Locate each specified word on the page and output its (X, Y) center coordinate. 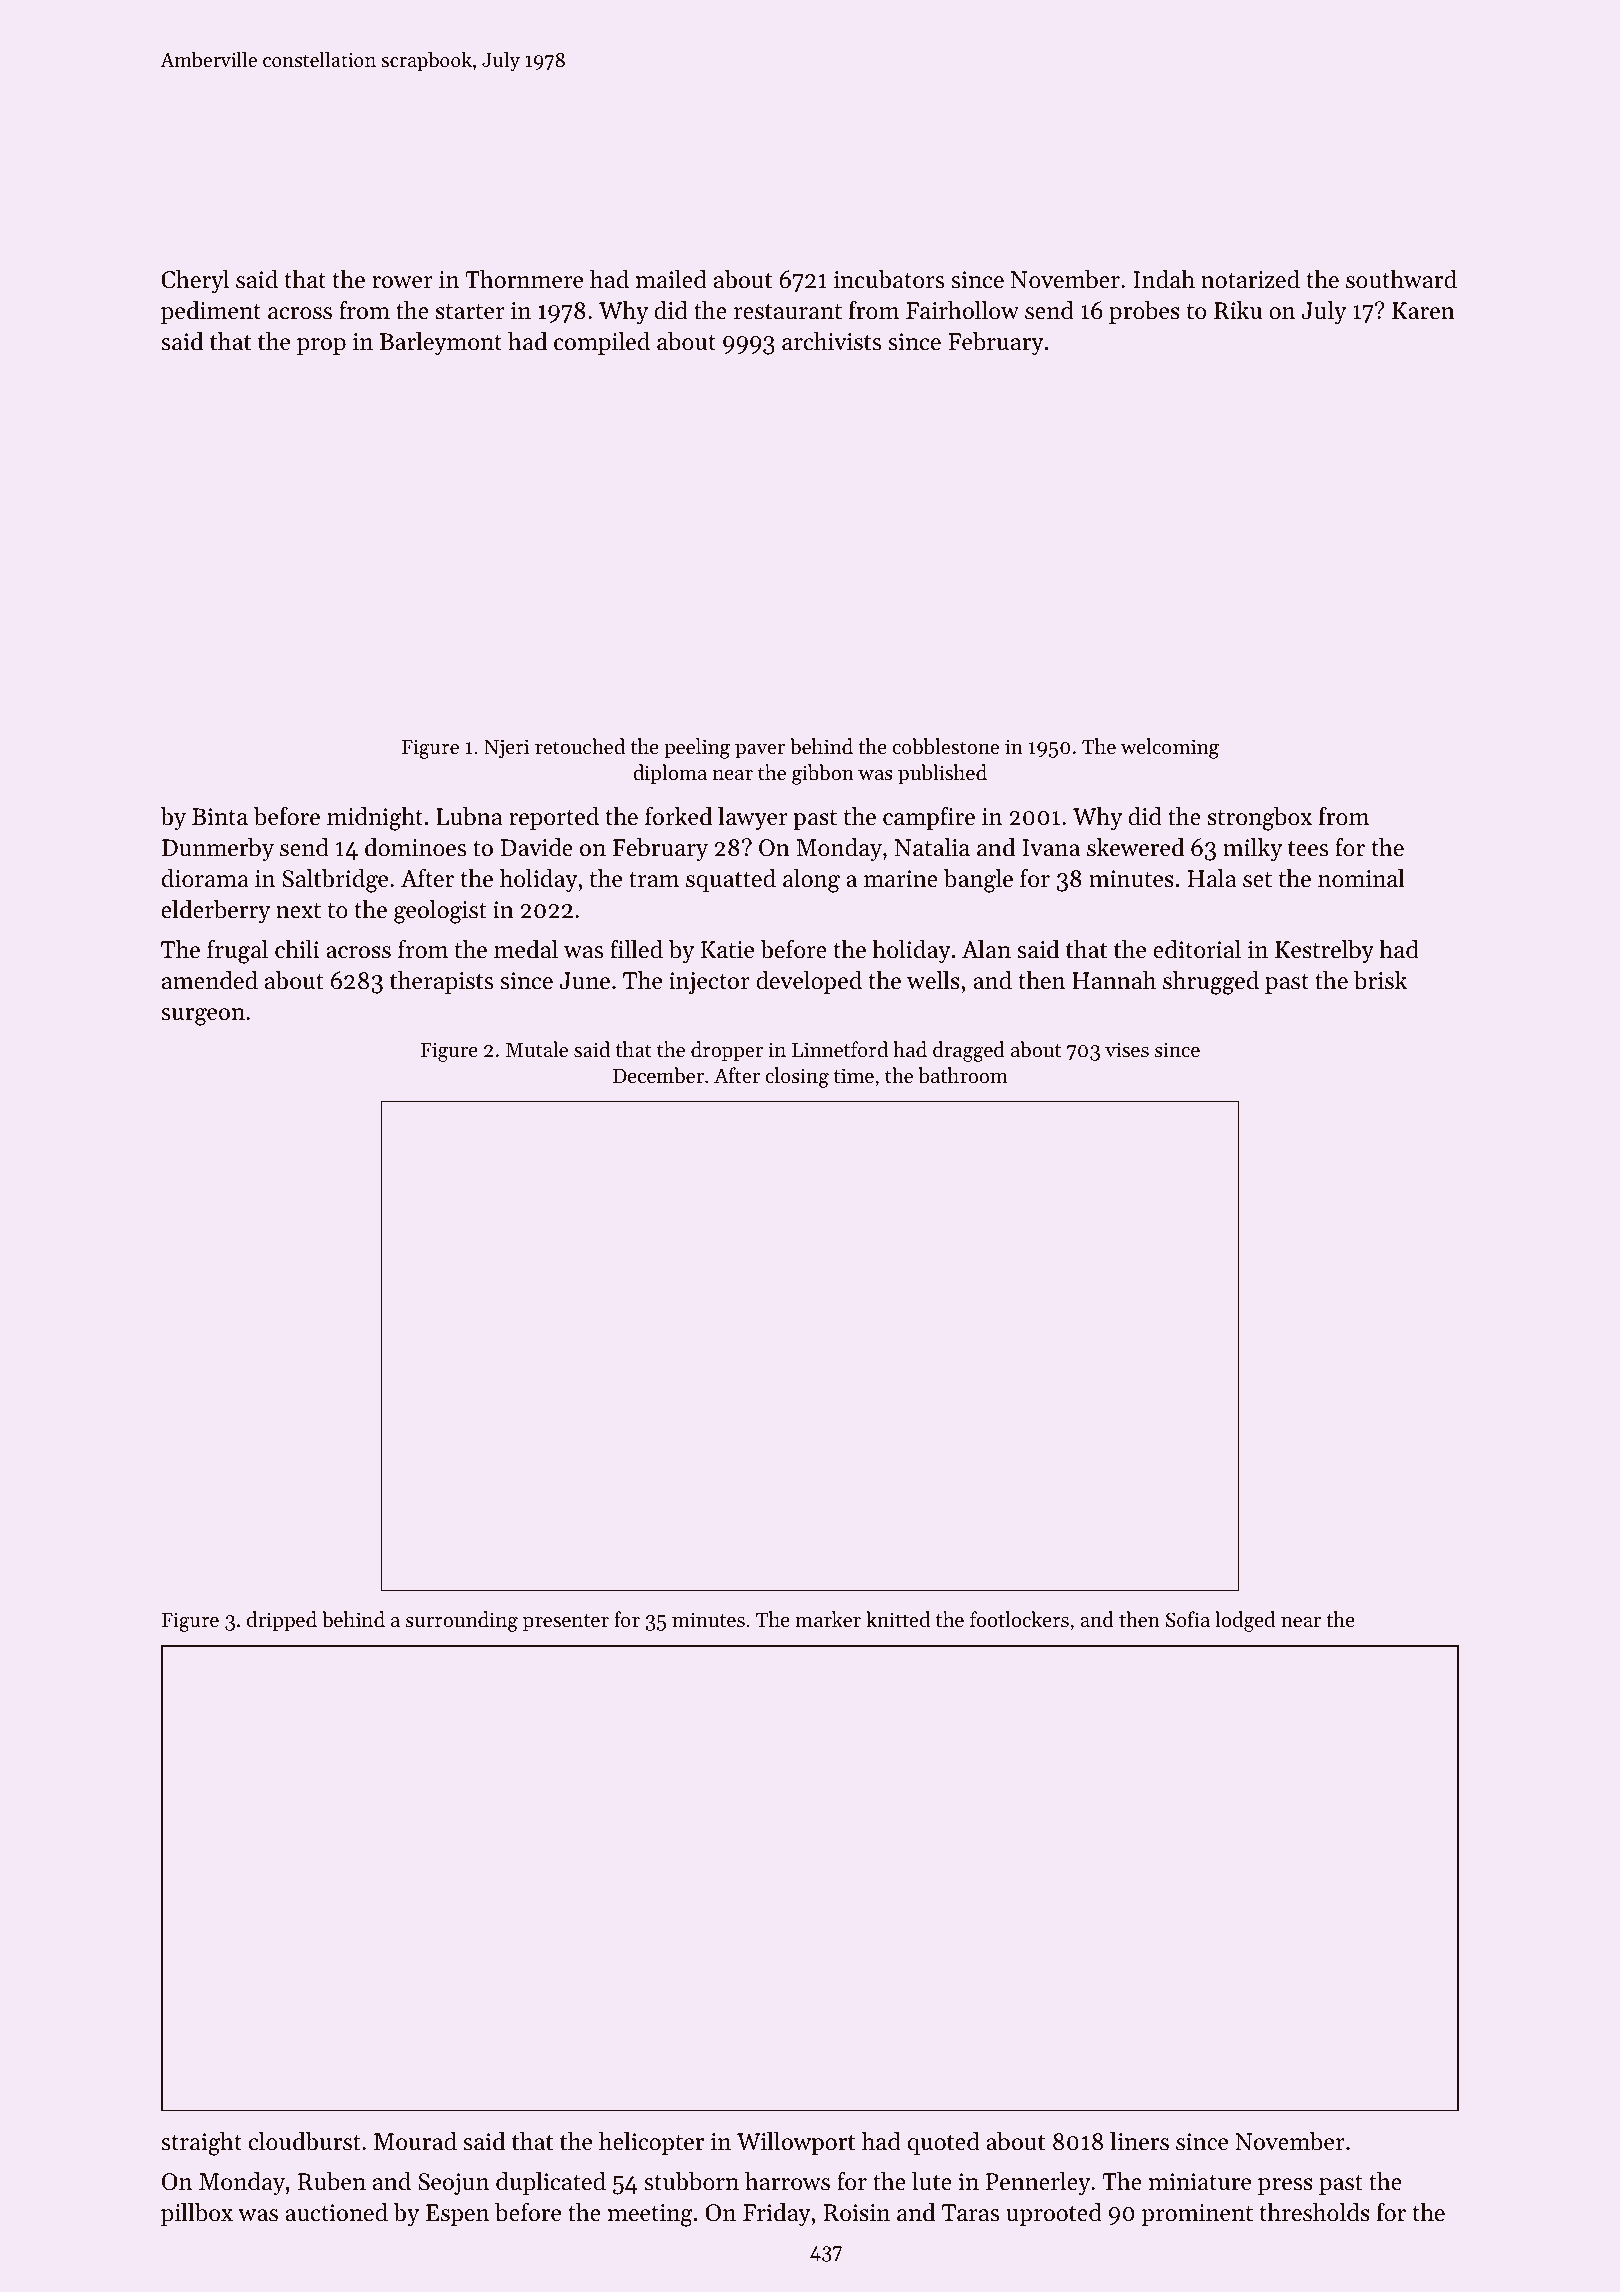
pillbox (197, 2214)
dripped (282, 1621)
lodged (1245, 1621)
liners (1139, 2141)
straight (201, 2144)
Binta (220, 817)
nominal (1361, 878)
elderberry (215, 911)
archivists (831, 341)
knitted (898, 1619)
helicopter (651, 2143)
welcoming (1170, 748)
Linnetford (840, 1049)
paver (760, 751)
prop (321, 346)
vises (1127, 1050)
